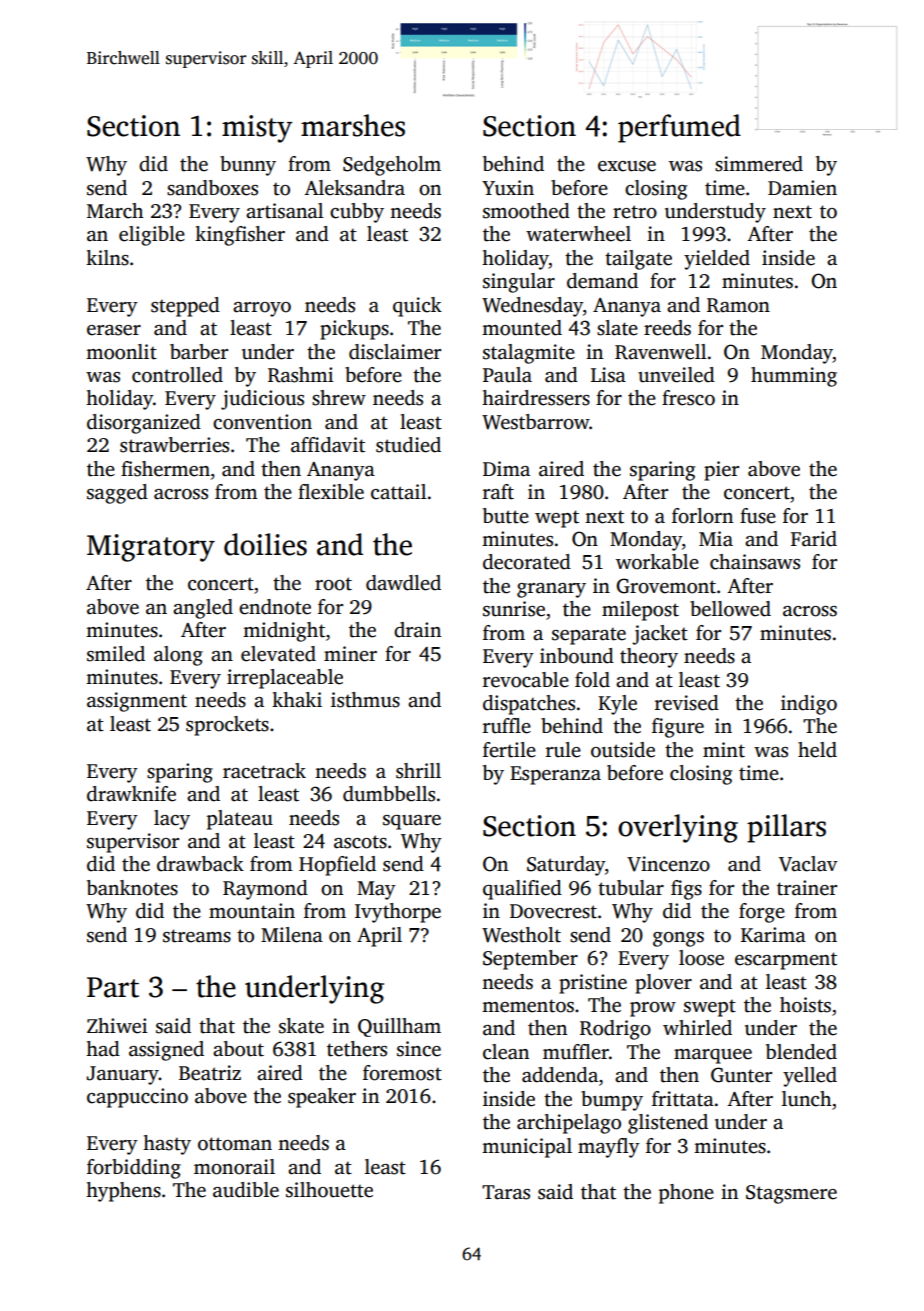  Describe the element at coordinates (402, 1073) in the image. I see `foremost` at that location.
